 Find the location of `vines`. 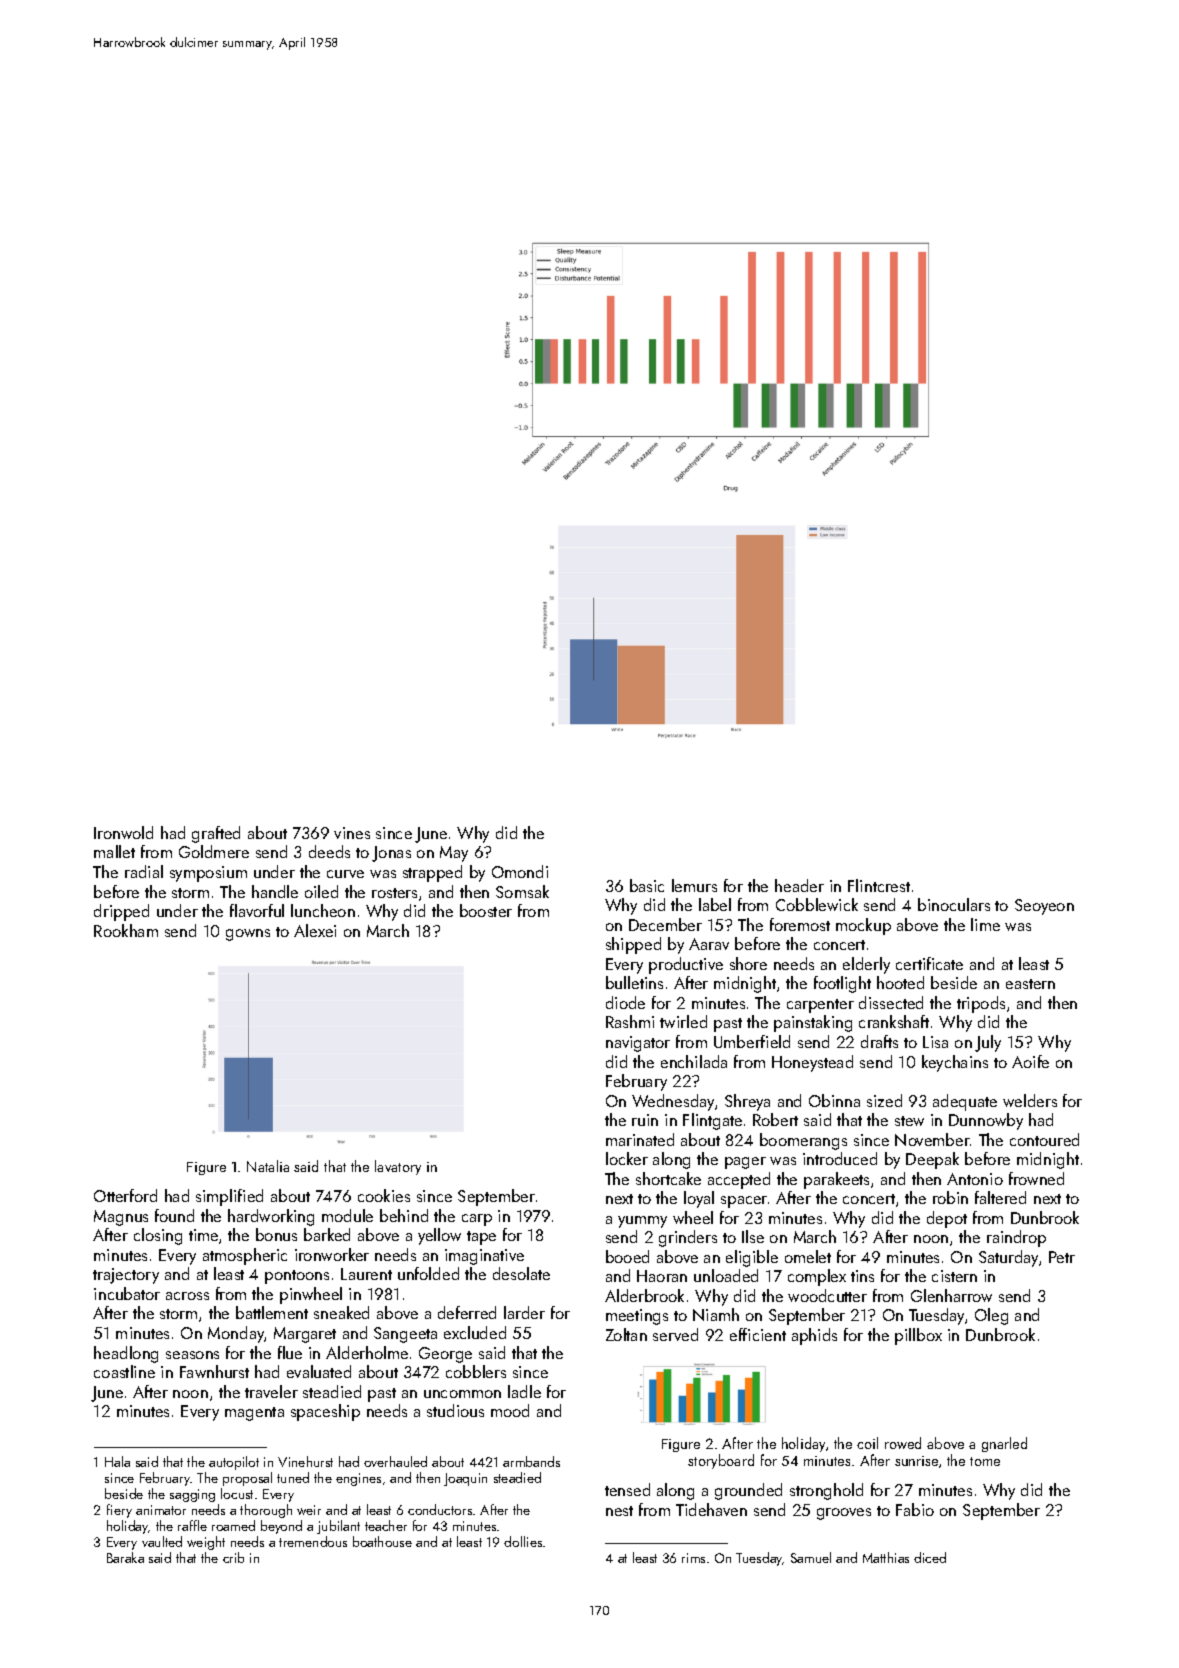

vines is located at coordinates (352, 833).
